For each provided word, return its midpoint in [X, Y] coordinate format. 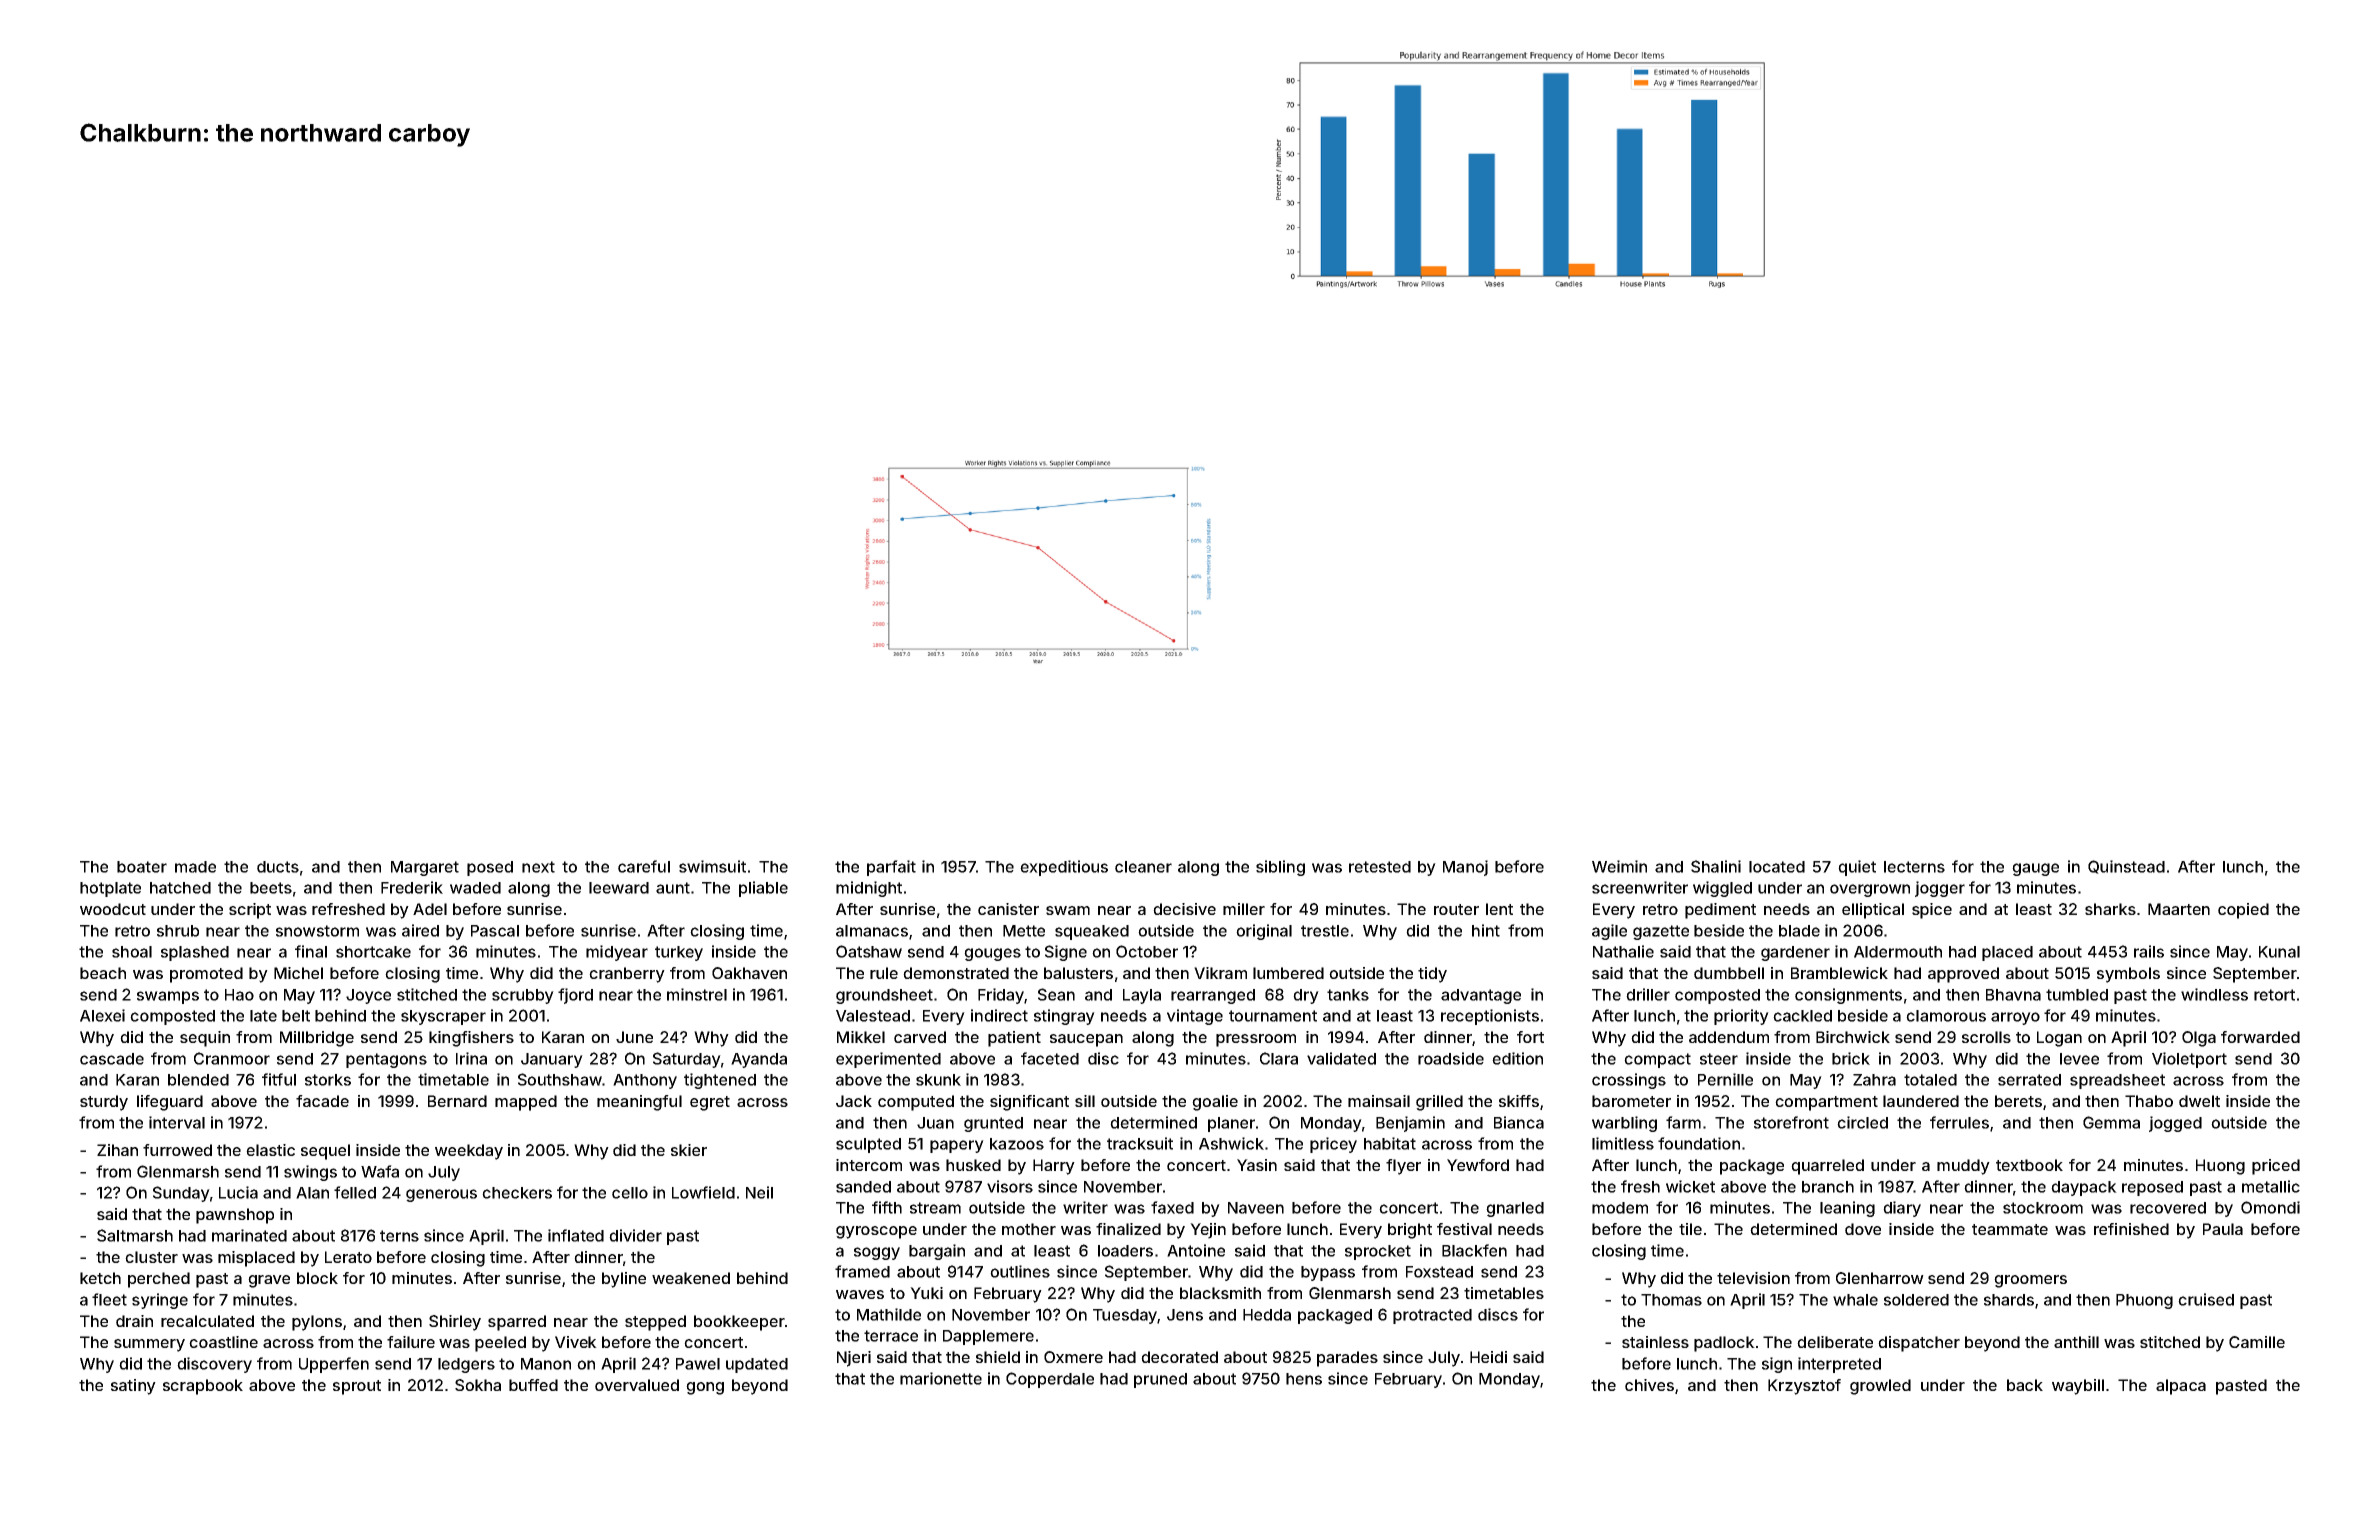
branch [1828, 1187]
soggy [877, 1253]
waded [475, 888]
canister [1008, 909]
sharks [2110, 909]
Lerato [348, 1257]
